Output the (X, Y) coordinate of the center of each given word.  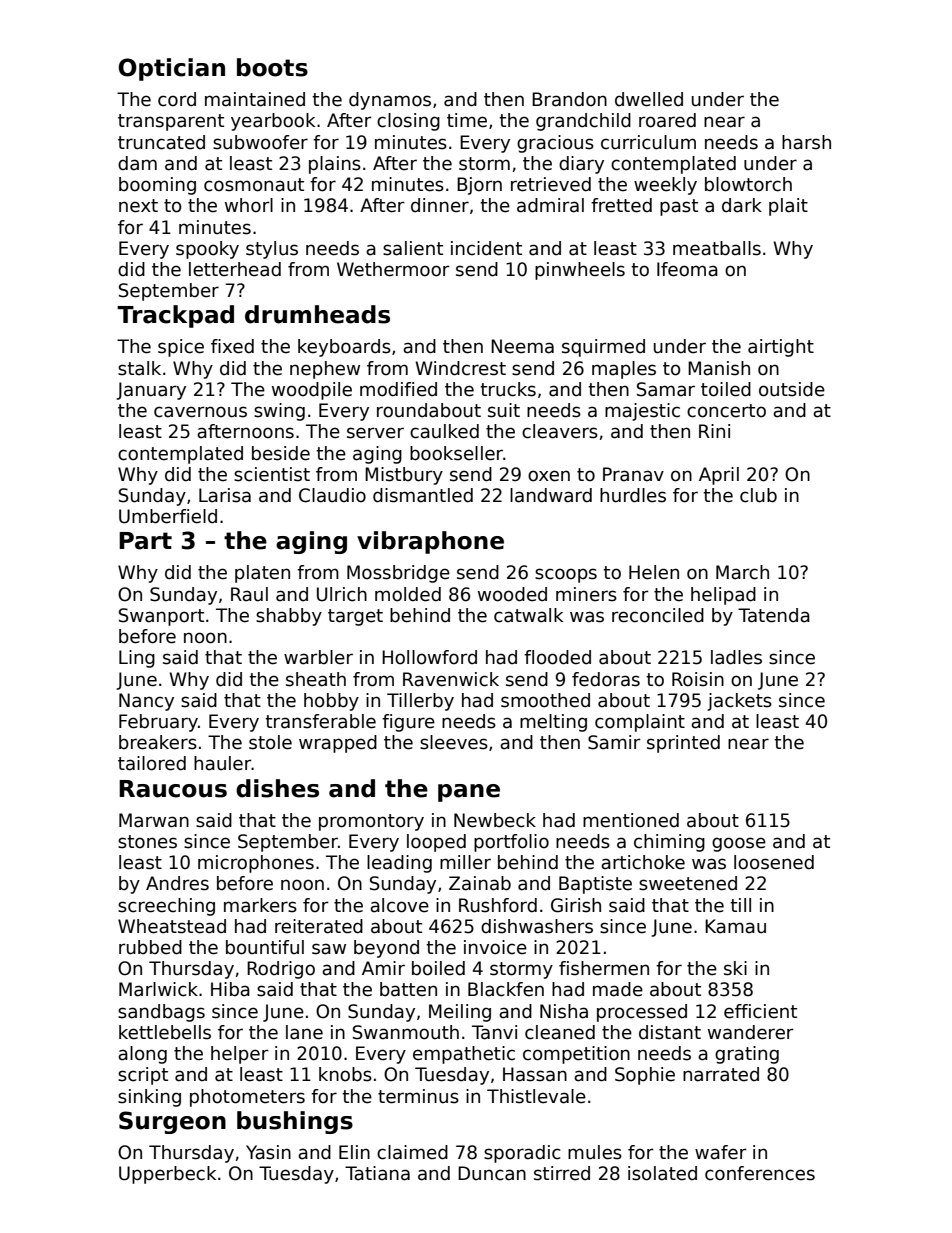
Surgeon (172, 1122)
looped (436, 843)
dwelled (649, 99)
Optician (171, 69)
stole (270, 742)
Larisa (225, 495)
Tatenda (774, 615)
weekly (665, 186)
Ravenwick (451, 679)
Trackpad (175, 316)
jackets (739, 702)
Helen (654, 572)
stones (147, 842)
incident (486, 248)
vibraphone (430, 542)
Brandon (569, 99)
